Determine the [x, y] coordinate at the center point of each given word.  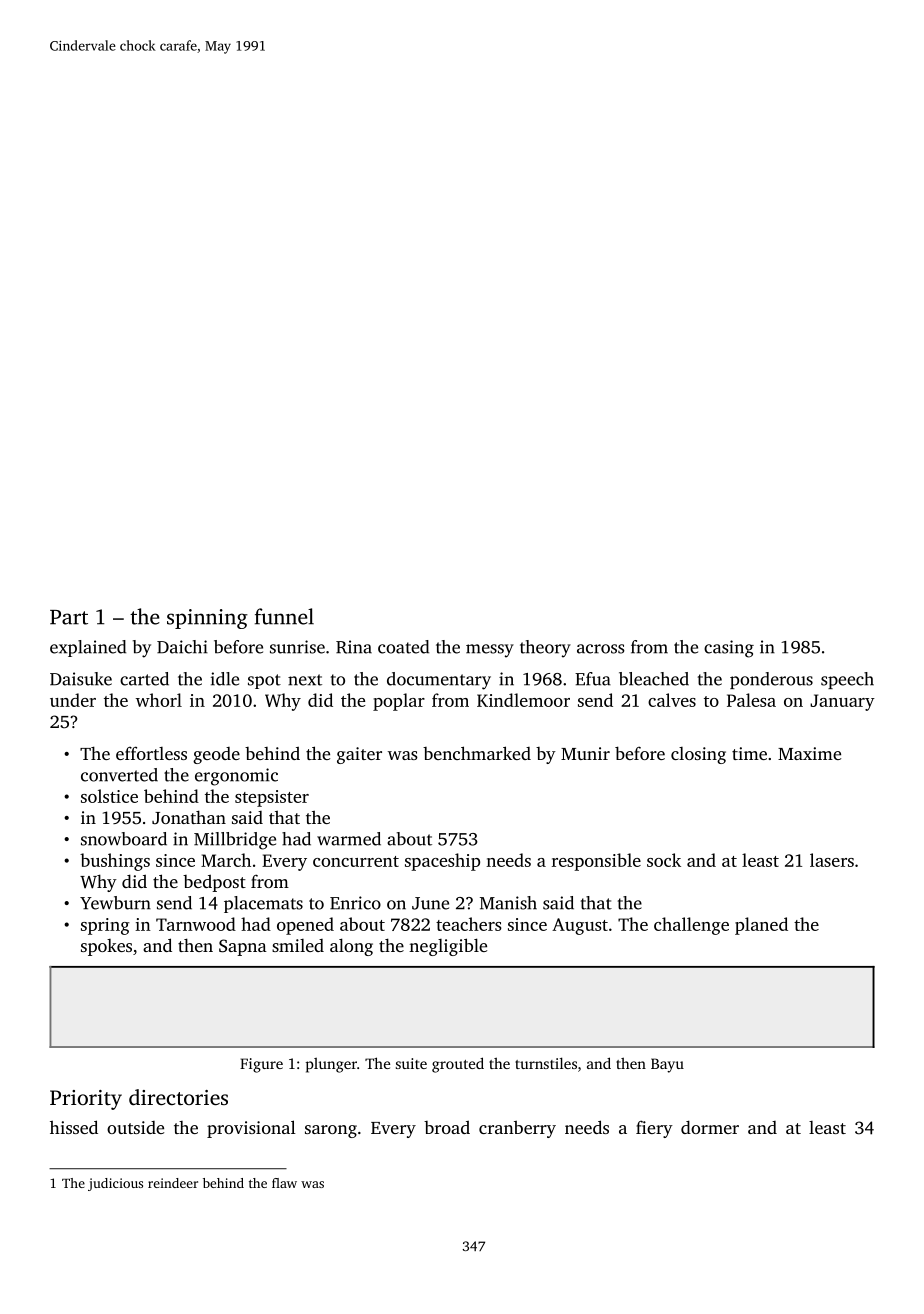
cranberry [517, 1129]
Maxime [809, 753]
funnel [284, 616]
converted [119, 775]
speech [847, 680]
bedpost [214, 883]
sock [664, 860]
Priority [86, 1100]
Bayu [667, 1065]
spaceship [442, 862]
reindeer [173, 1183]
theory [545, 649]
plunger [331, 1065]
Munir [585, 753]
